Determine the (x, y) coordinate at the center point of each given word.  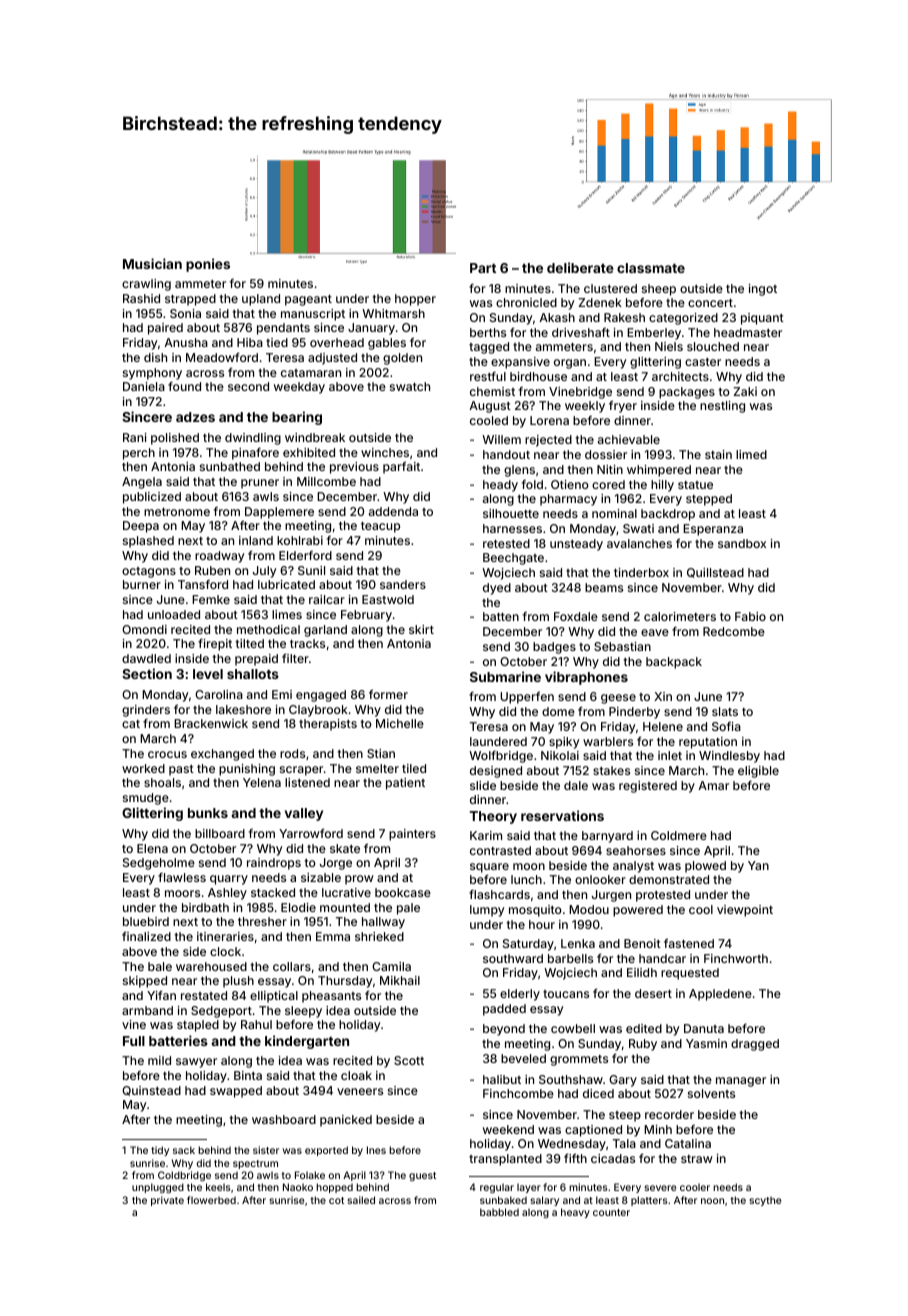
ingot (763, 290)
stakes (611, 770)
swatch (410, 386)
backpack (674, 663)
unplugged (158, 1188)
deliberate (580, 267)
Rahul (256, 1024)
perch (139, 454)
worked (143, 768)
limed (751, 454)
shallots (253, 674)
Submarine (505, 676)
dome (558, 711)
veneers (360, 1091)
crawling (146, 285)
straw (697, 1159)
